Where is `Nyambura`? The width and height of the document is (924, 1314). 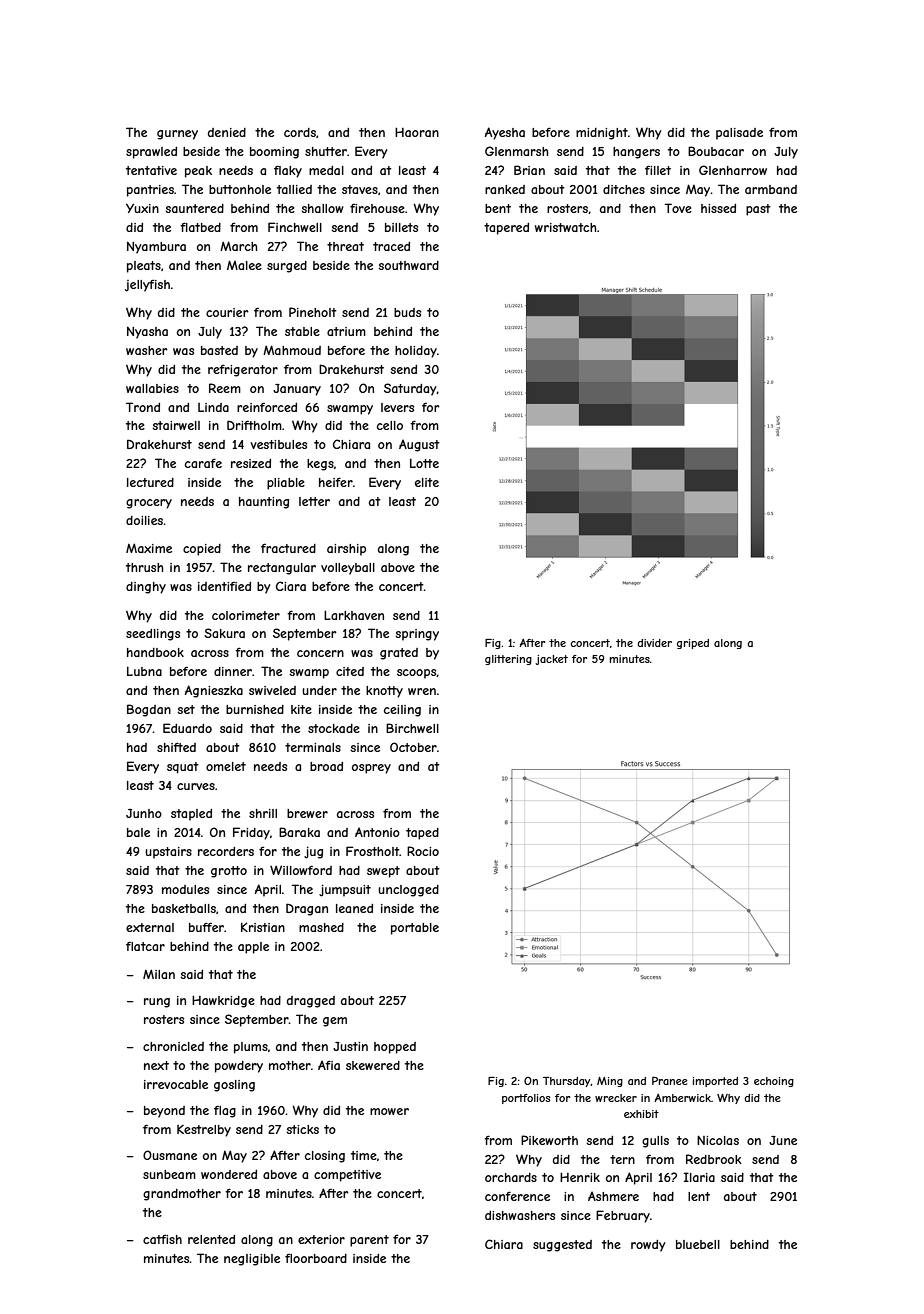 Nyambura is located at coordinates (156, 247).
